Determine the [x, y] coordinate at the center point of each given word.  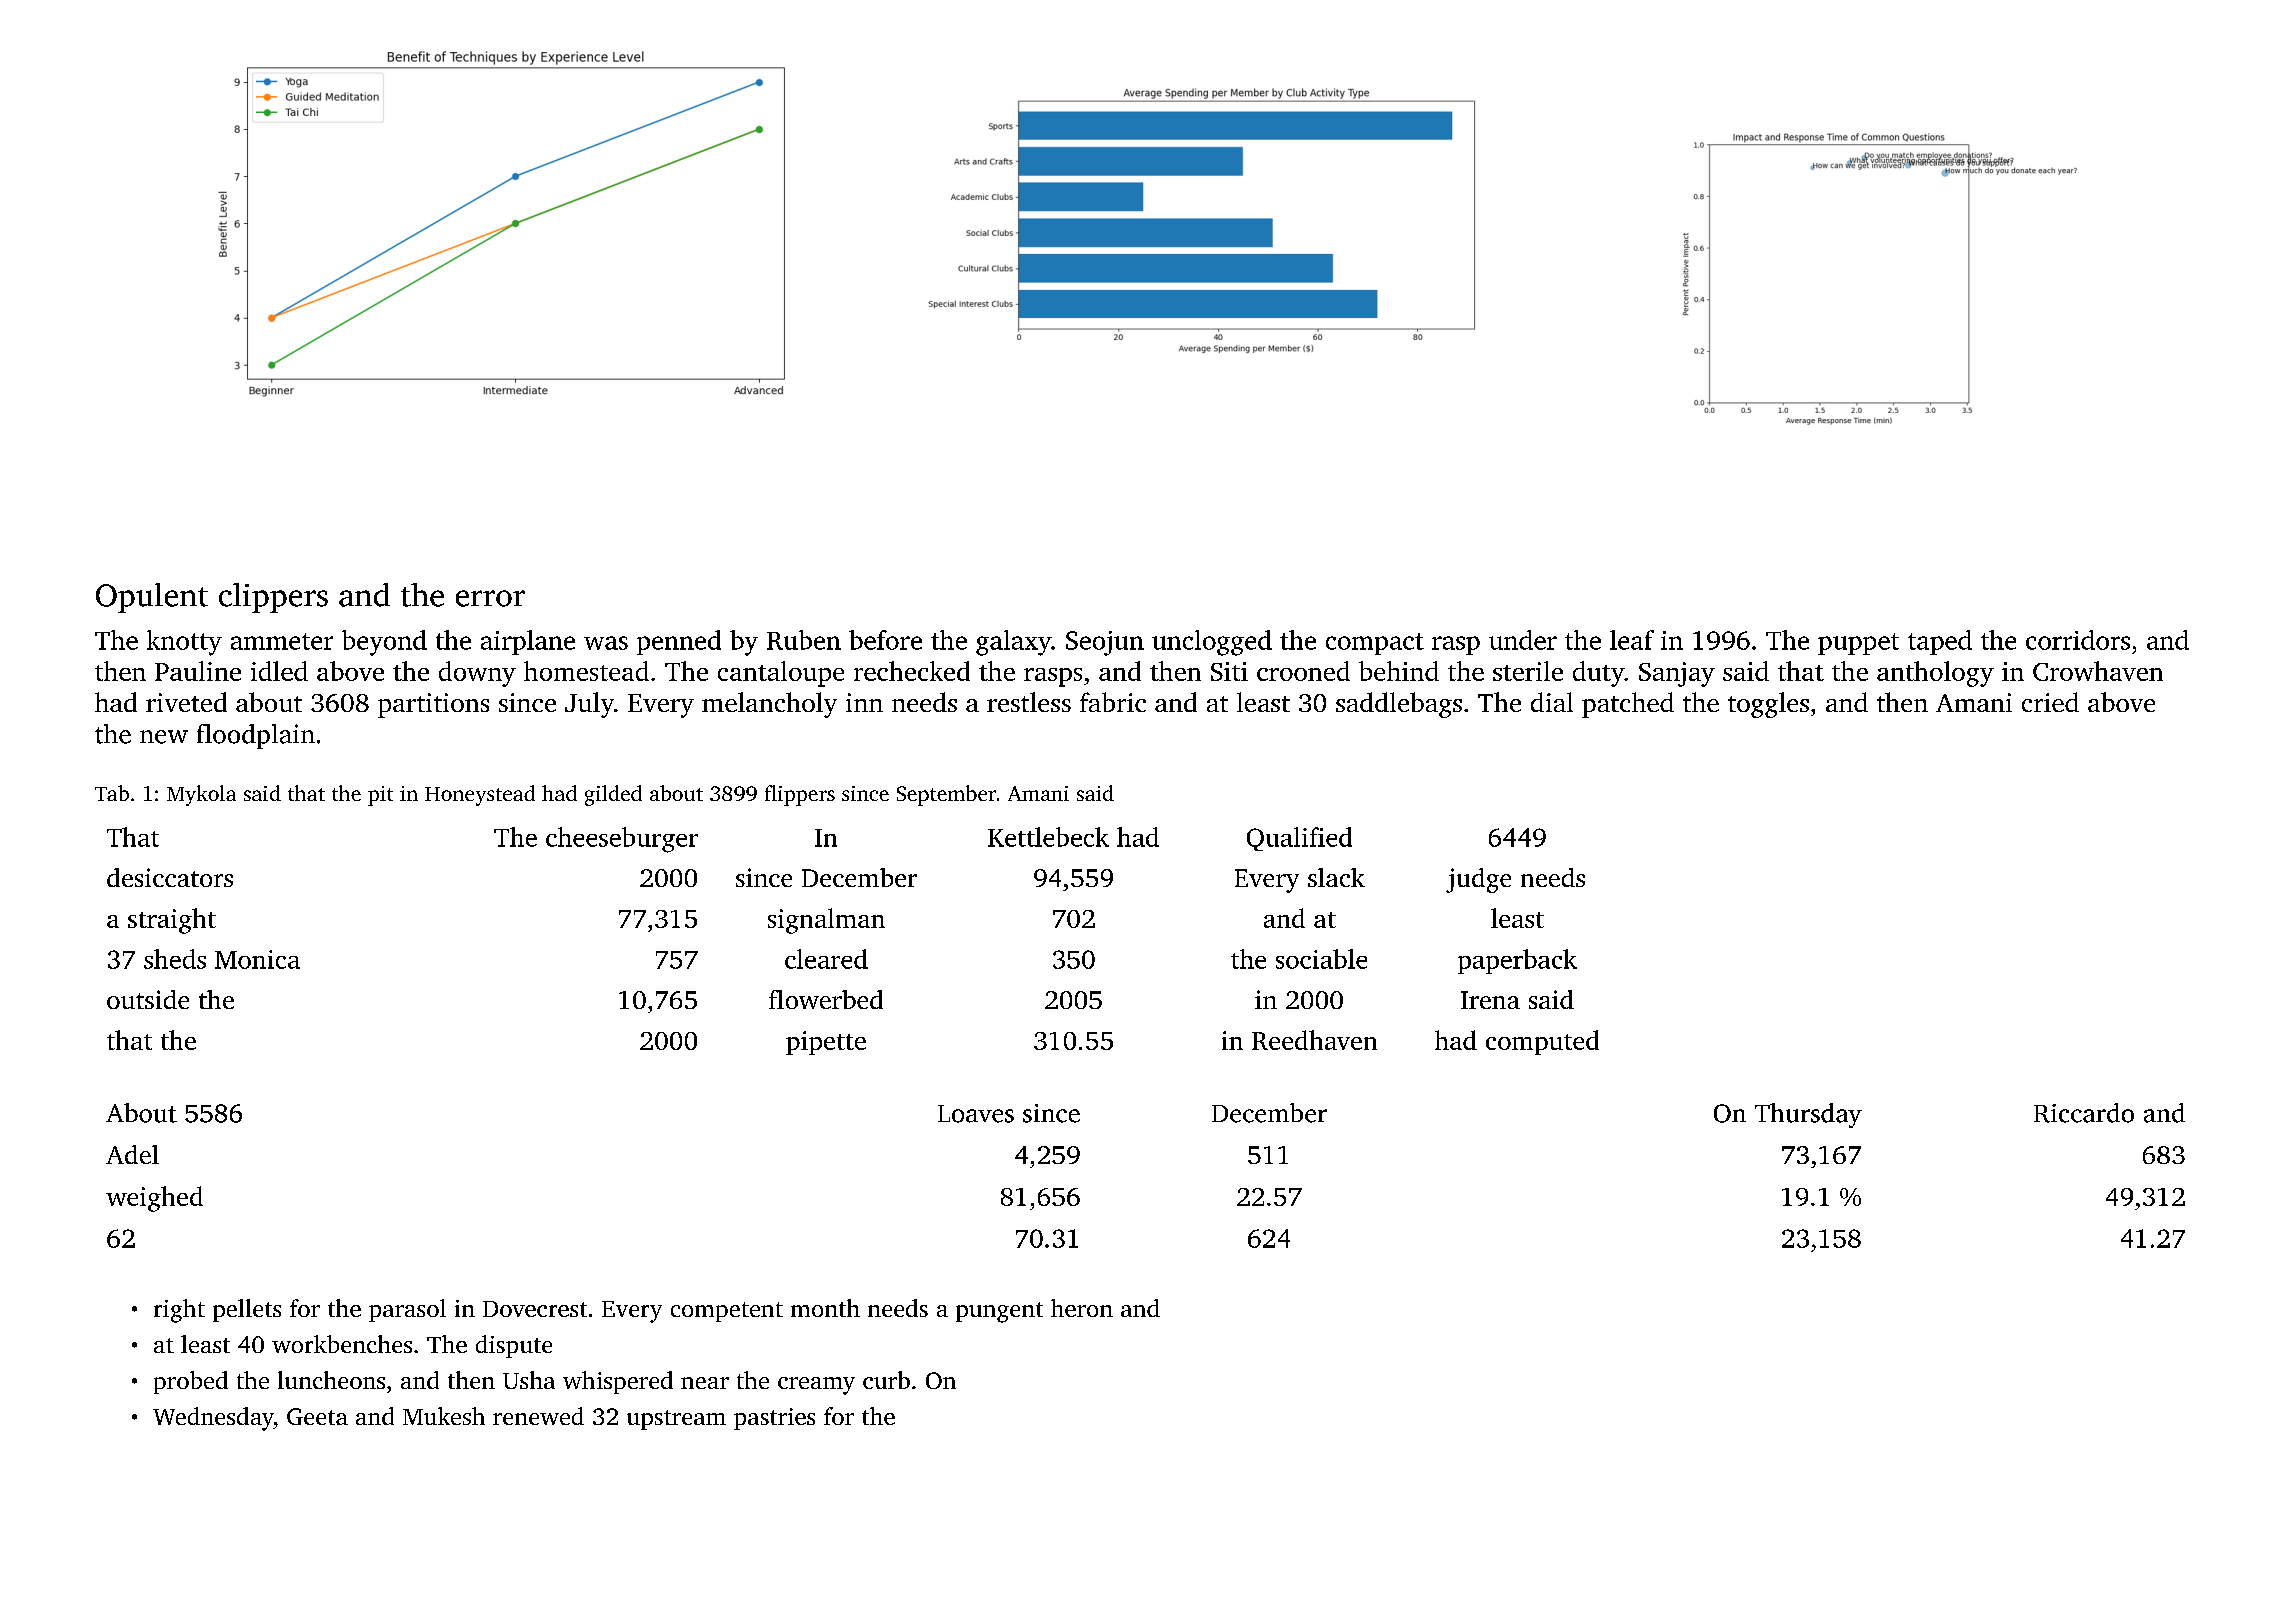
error [490, 598]
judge [1478, 880]
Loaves [976, 1114]
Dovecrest [535, 1309]
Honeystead [480, 795]
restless [1029, 702]
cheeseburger [622, 840]
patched [1628, 705]
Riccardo [2084, 1113]
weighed [154, 1199]
